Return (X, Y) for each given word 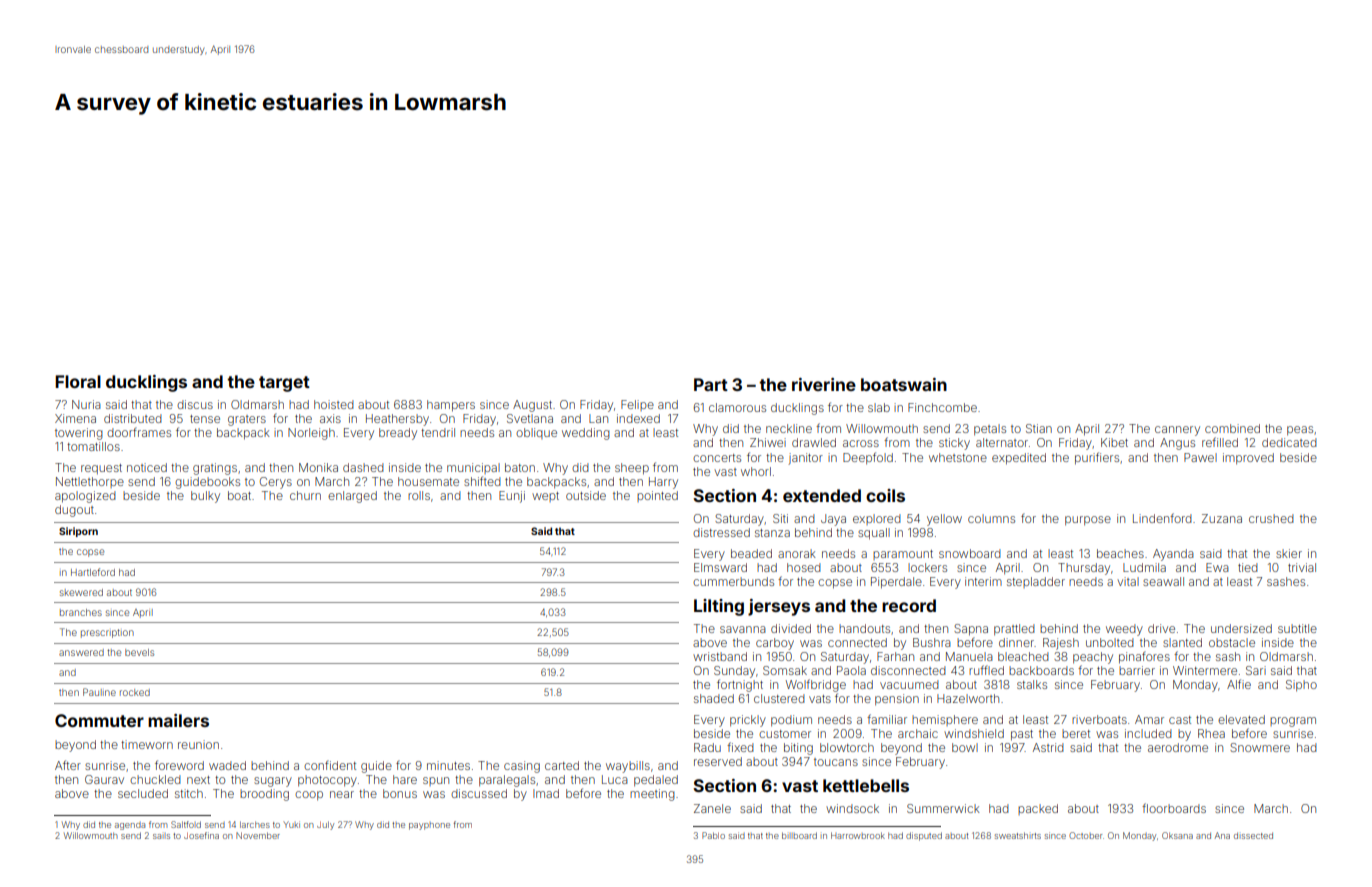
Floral (78, 381)
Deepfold (868, 458)
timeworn (147, 744)
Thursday (1084, 569)
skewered (81, 592)
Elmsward (720, 567)
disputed (924, 836)
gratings (215, 469)
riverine (824, 384)
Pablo (713, 835)
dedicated (1289, 442)
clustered (779, 698)
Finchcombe (942, 407)
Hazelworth (968, 698)
